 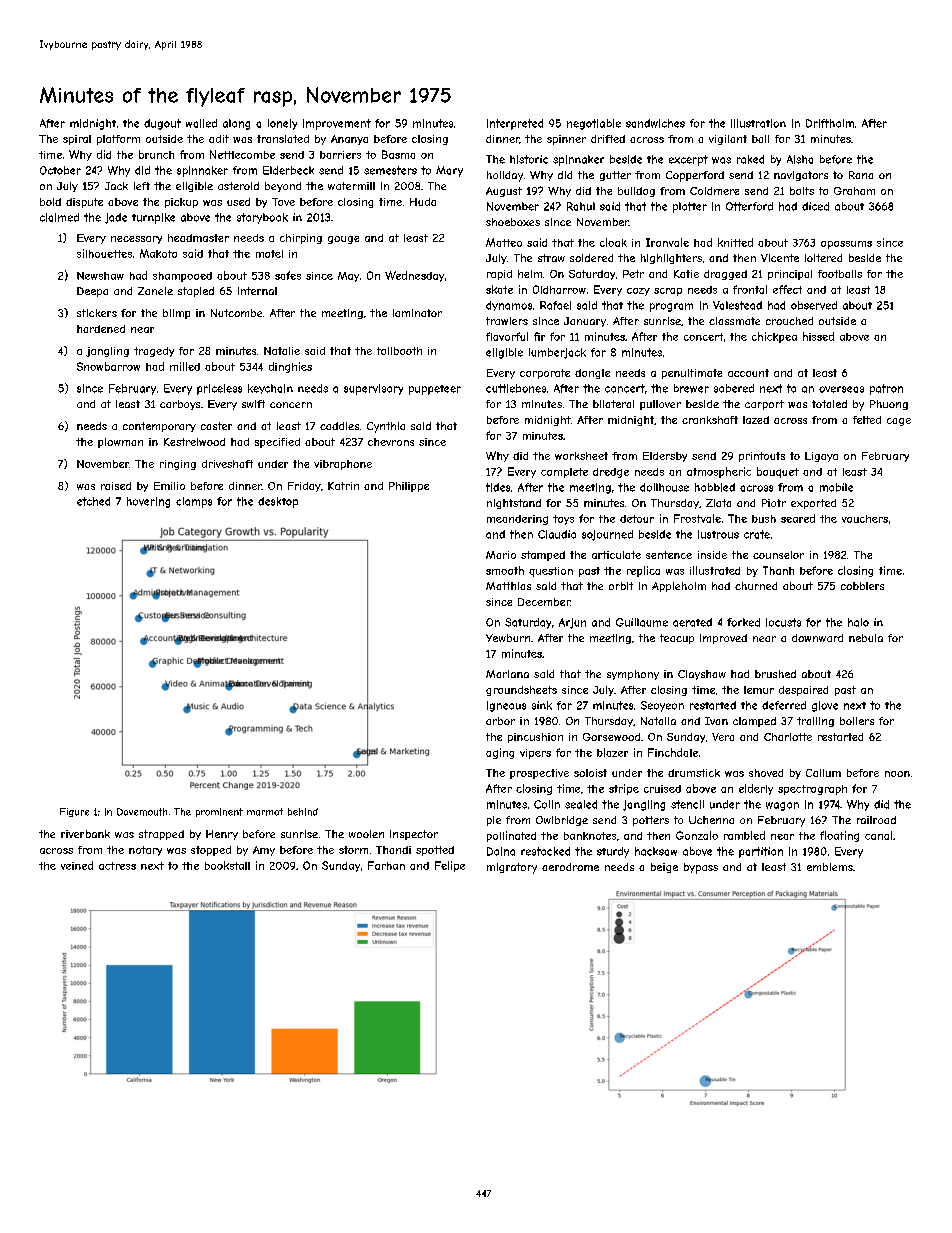 What do you see at coordinates (506, 706) in the image?
I see `igneous` at bounding box center [506, 706].
